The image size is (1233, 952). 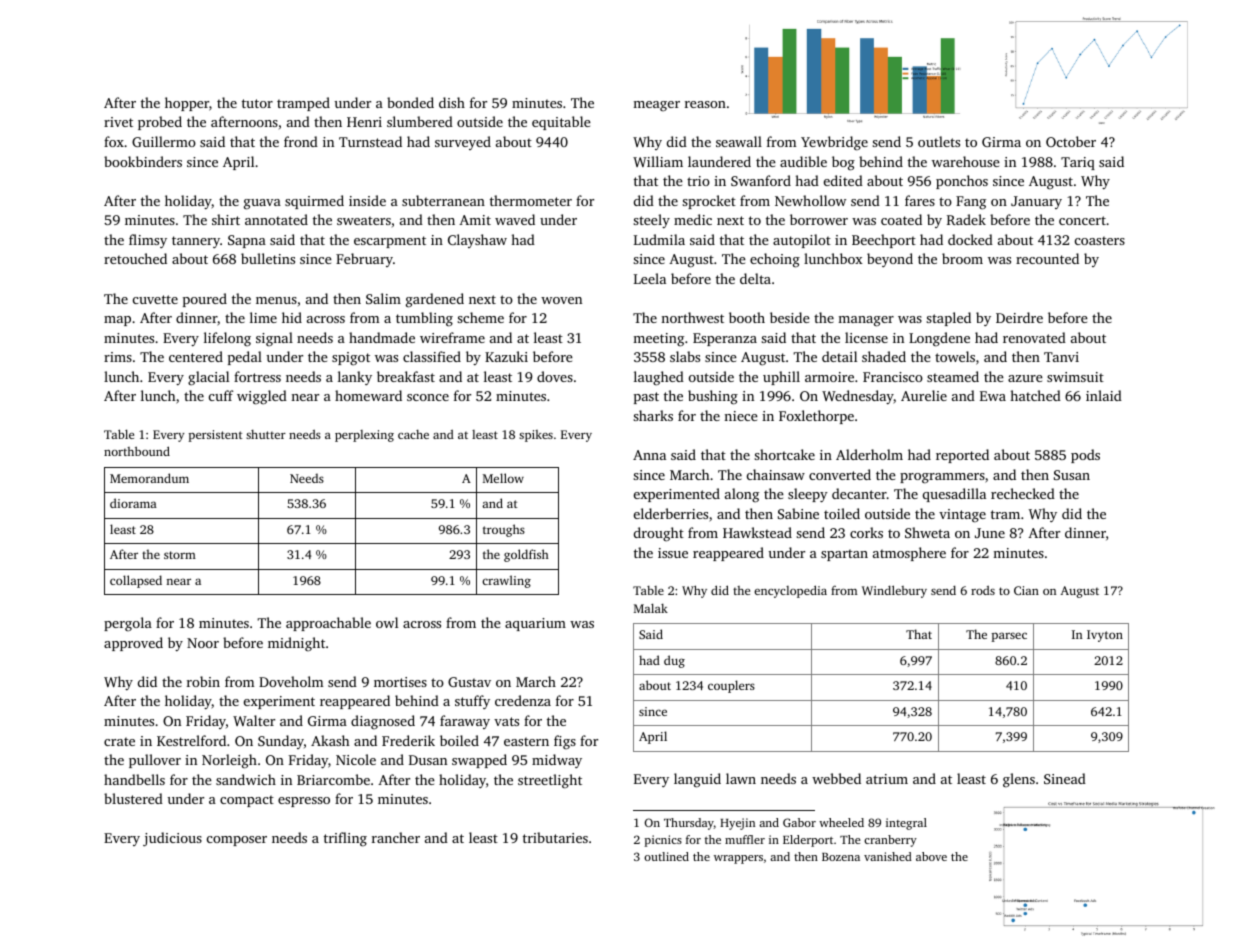 I want to click on tributaries, so click(x=555, y=837).
